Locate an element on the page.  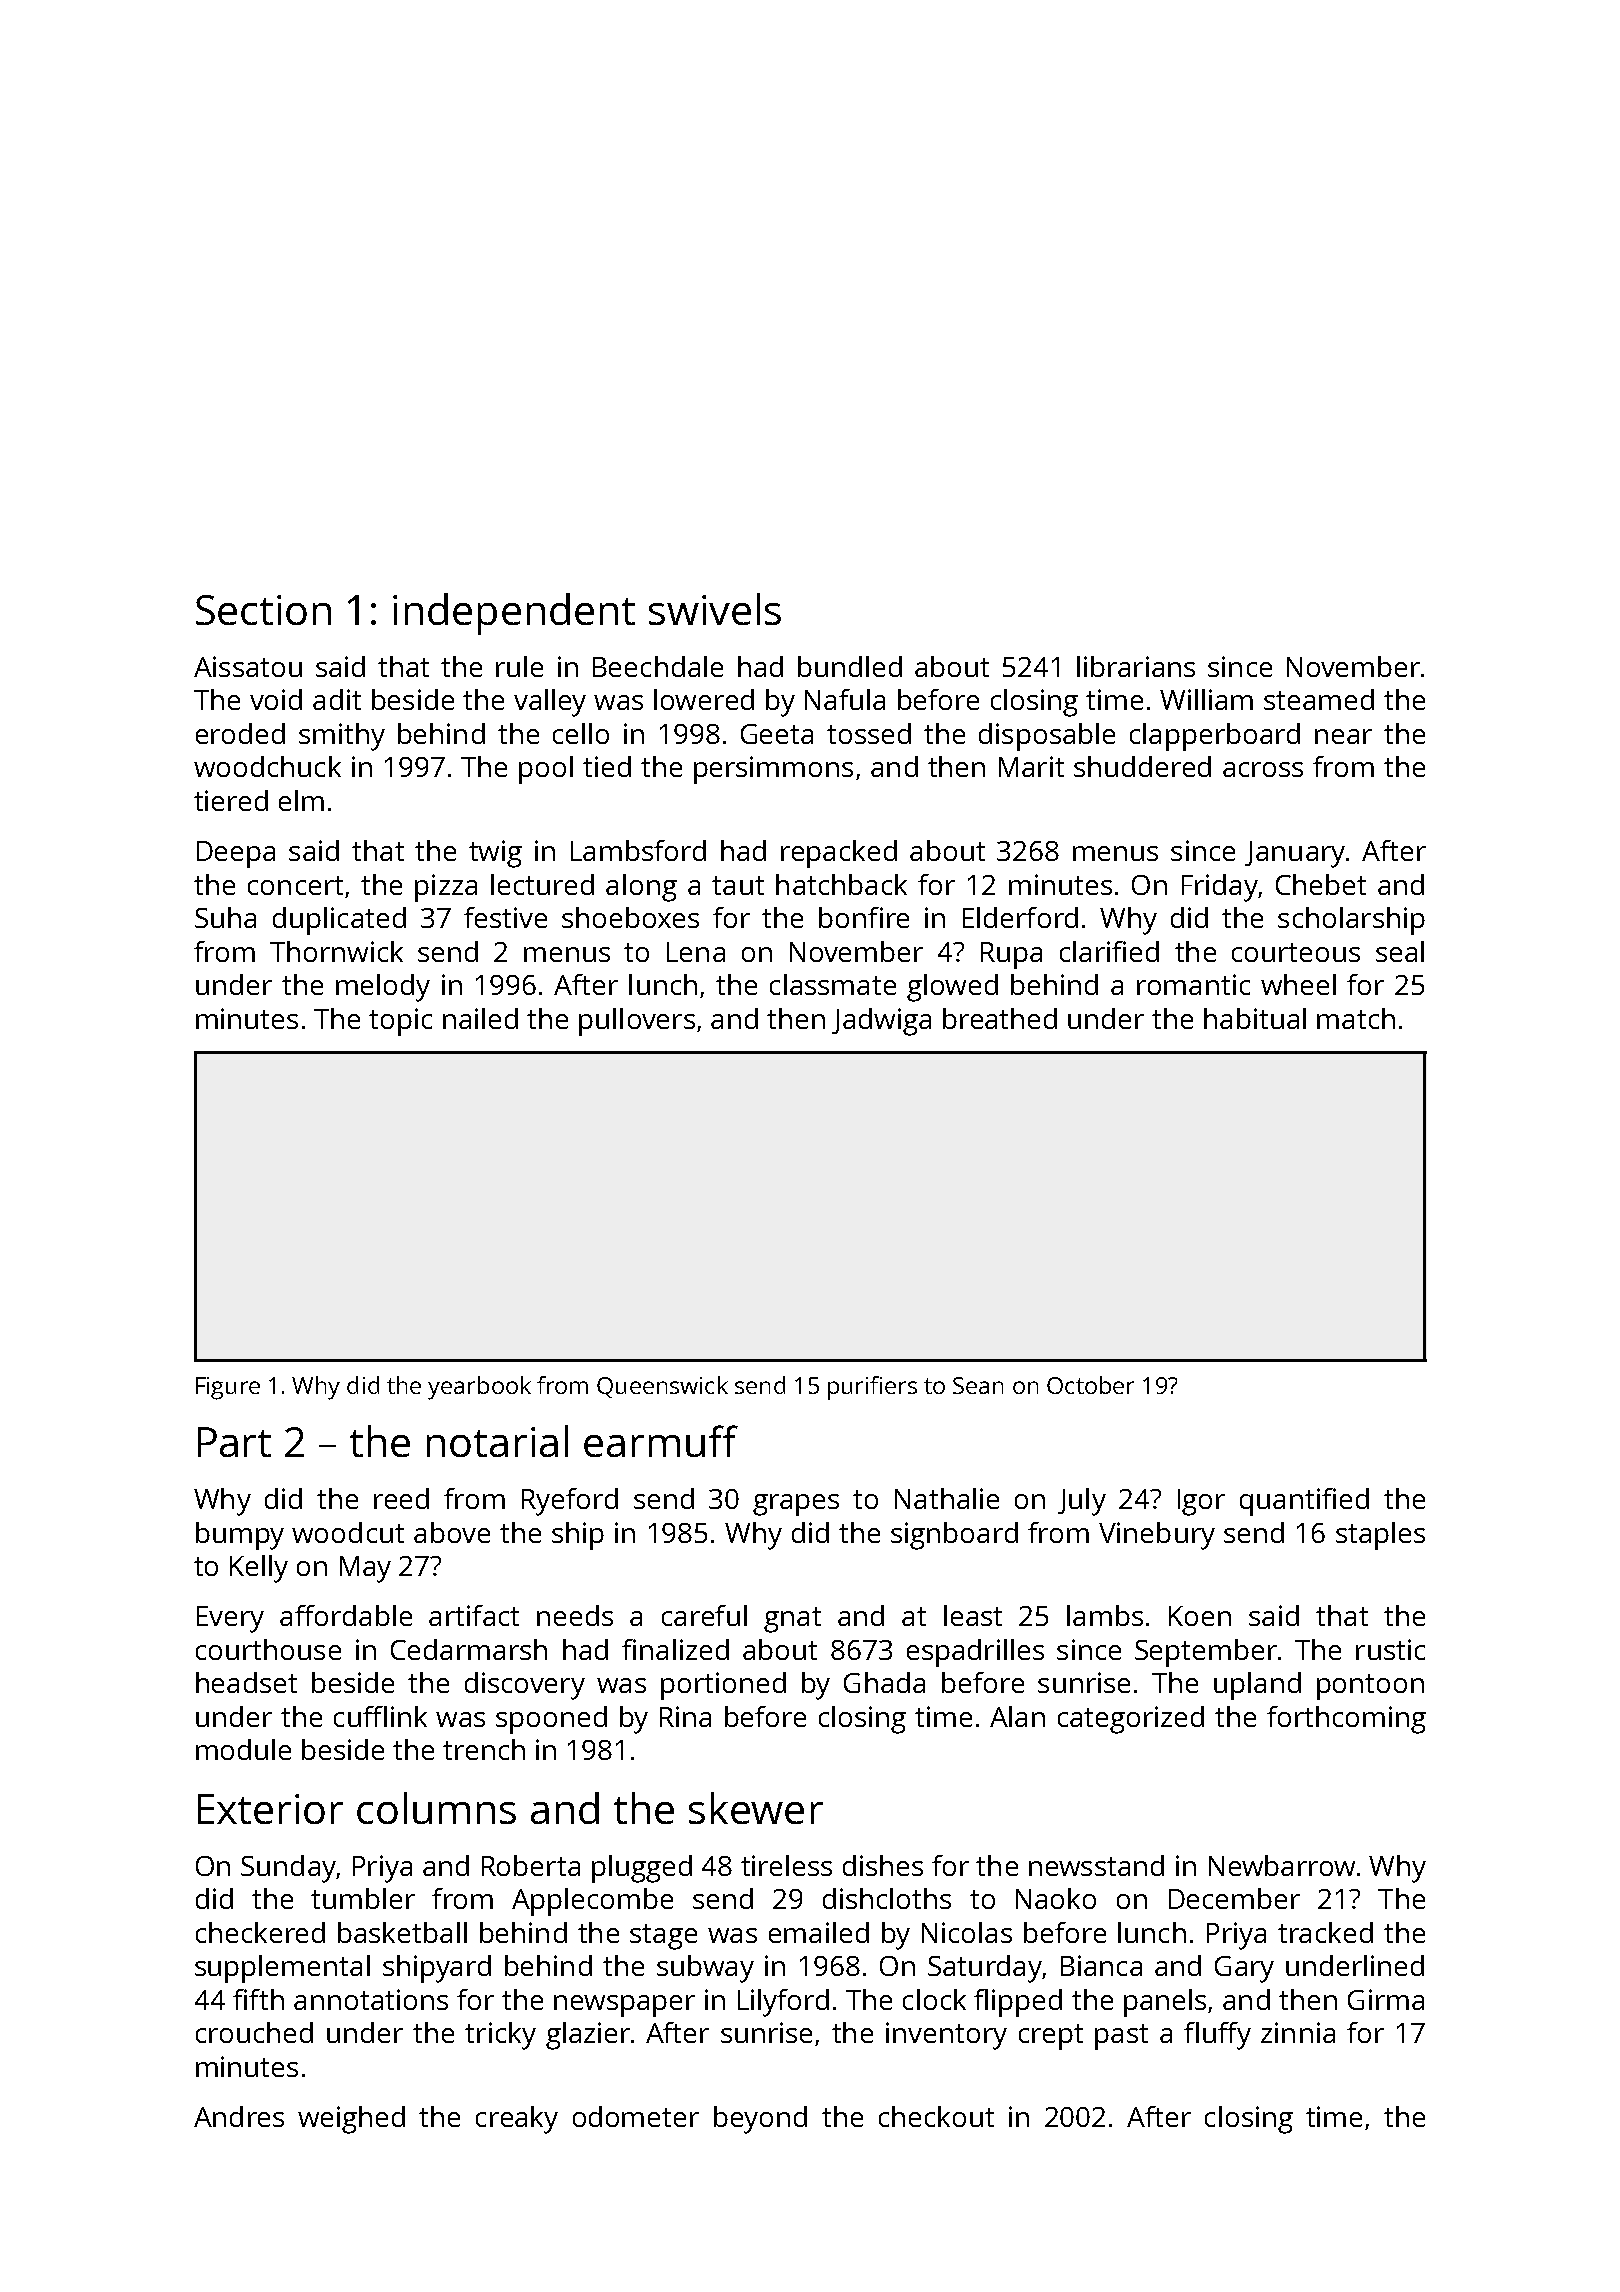
along is located at coordinates (641, 888).
